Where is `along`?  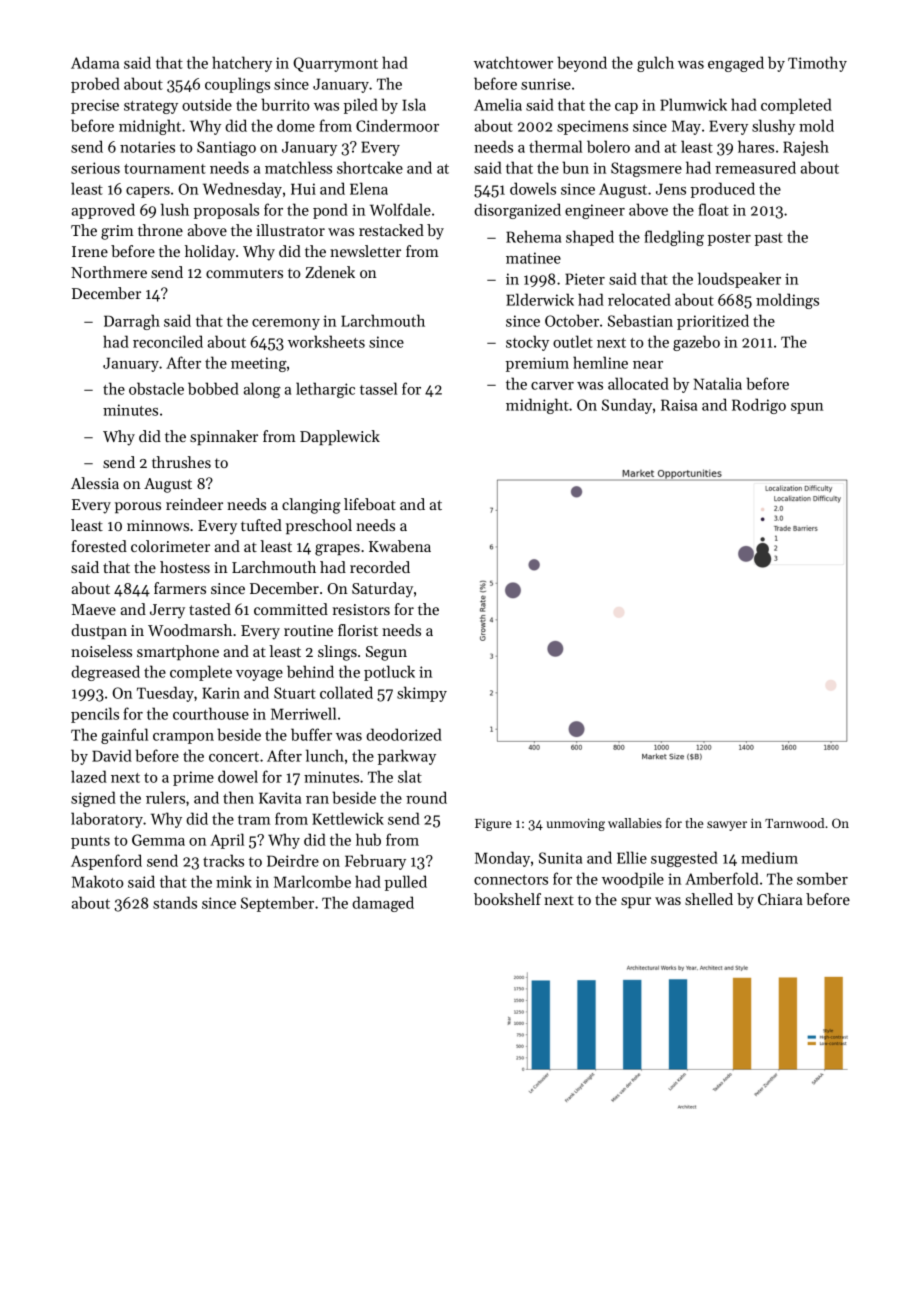
along is located at coordinates (262, 390).
